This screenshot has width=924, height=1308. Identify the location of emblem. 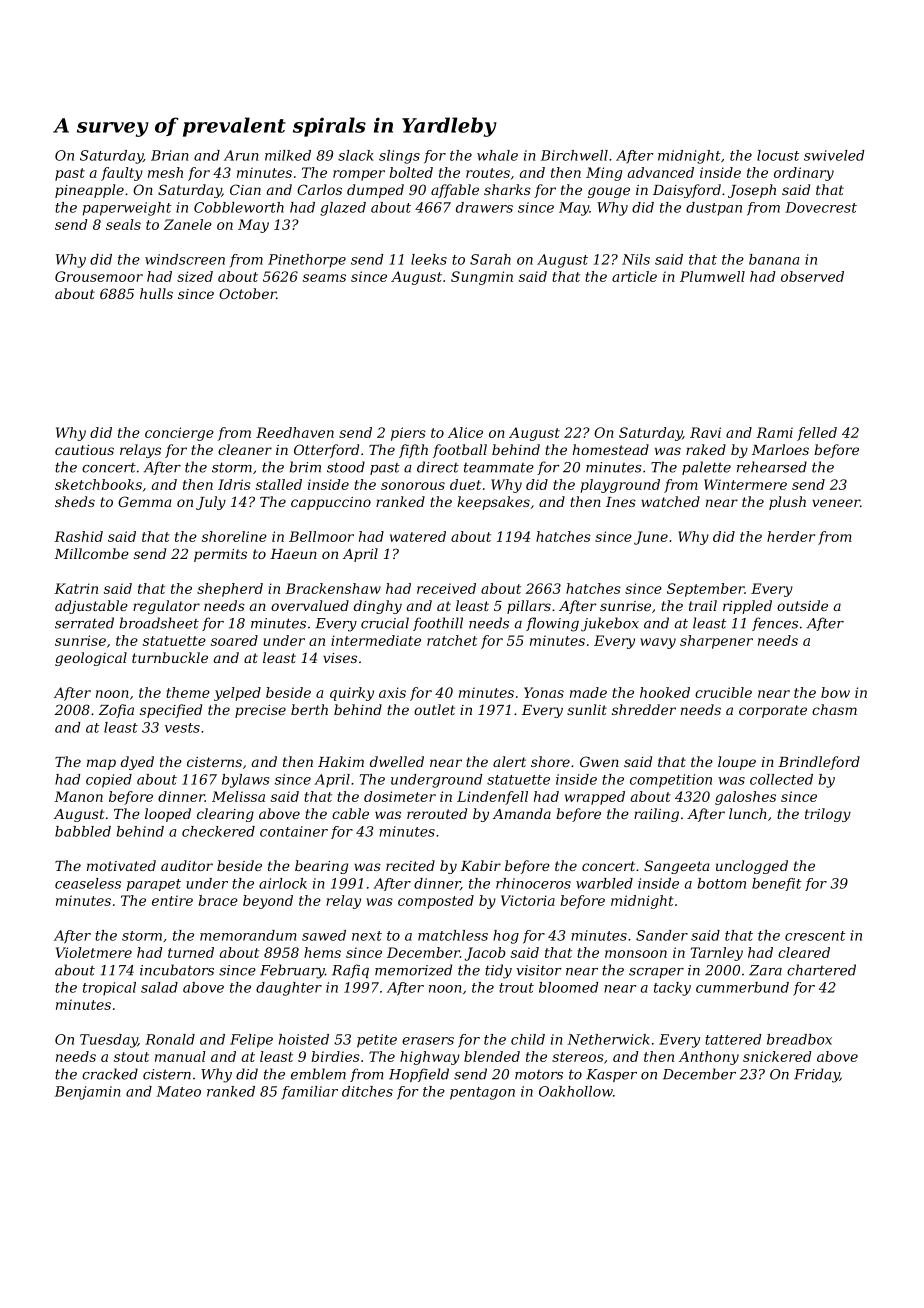
(318, 1074).
